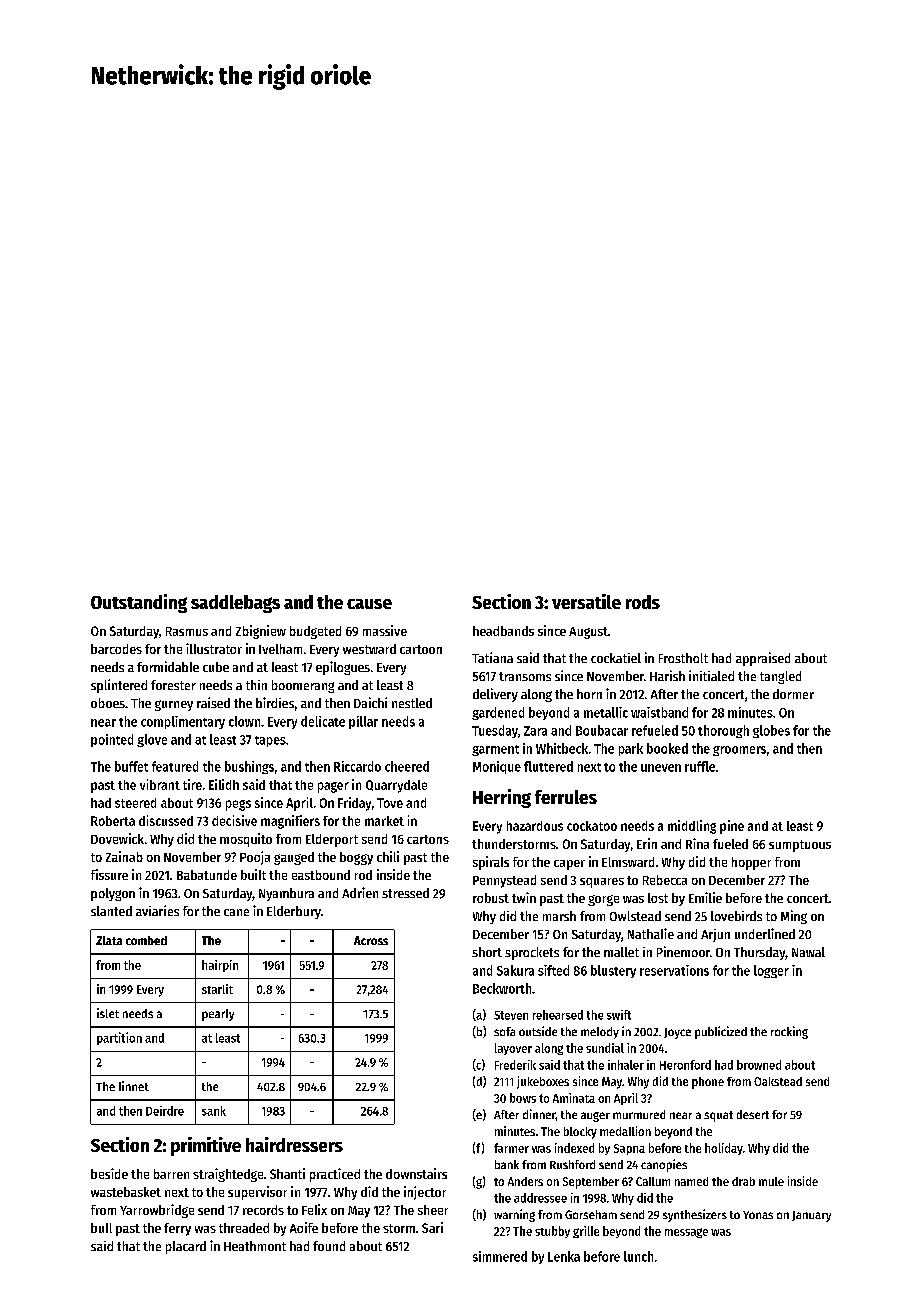  I want to click on linnet, so click(134, 1086).
